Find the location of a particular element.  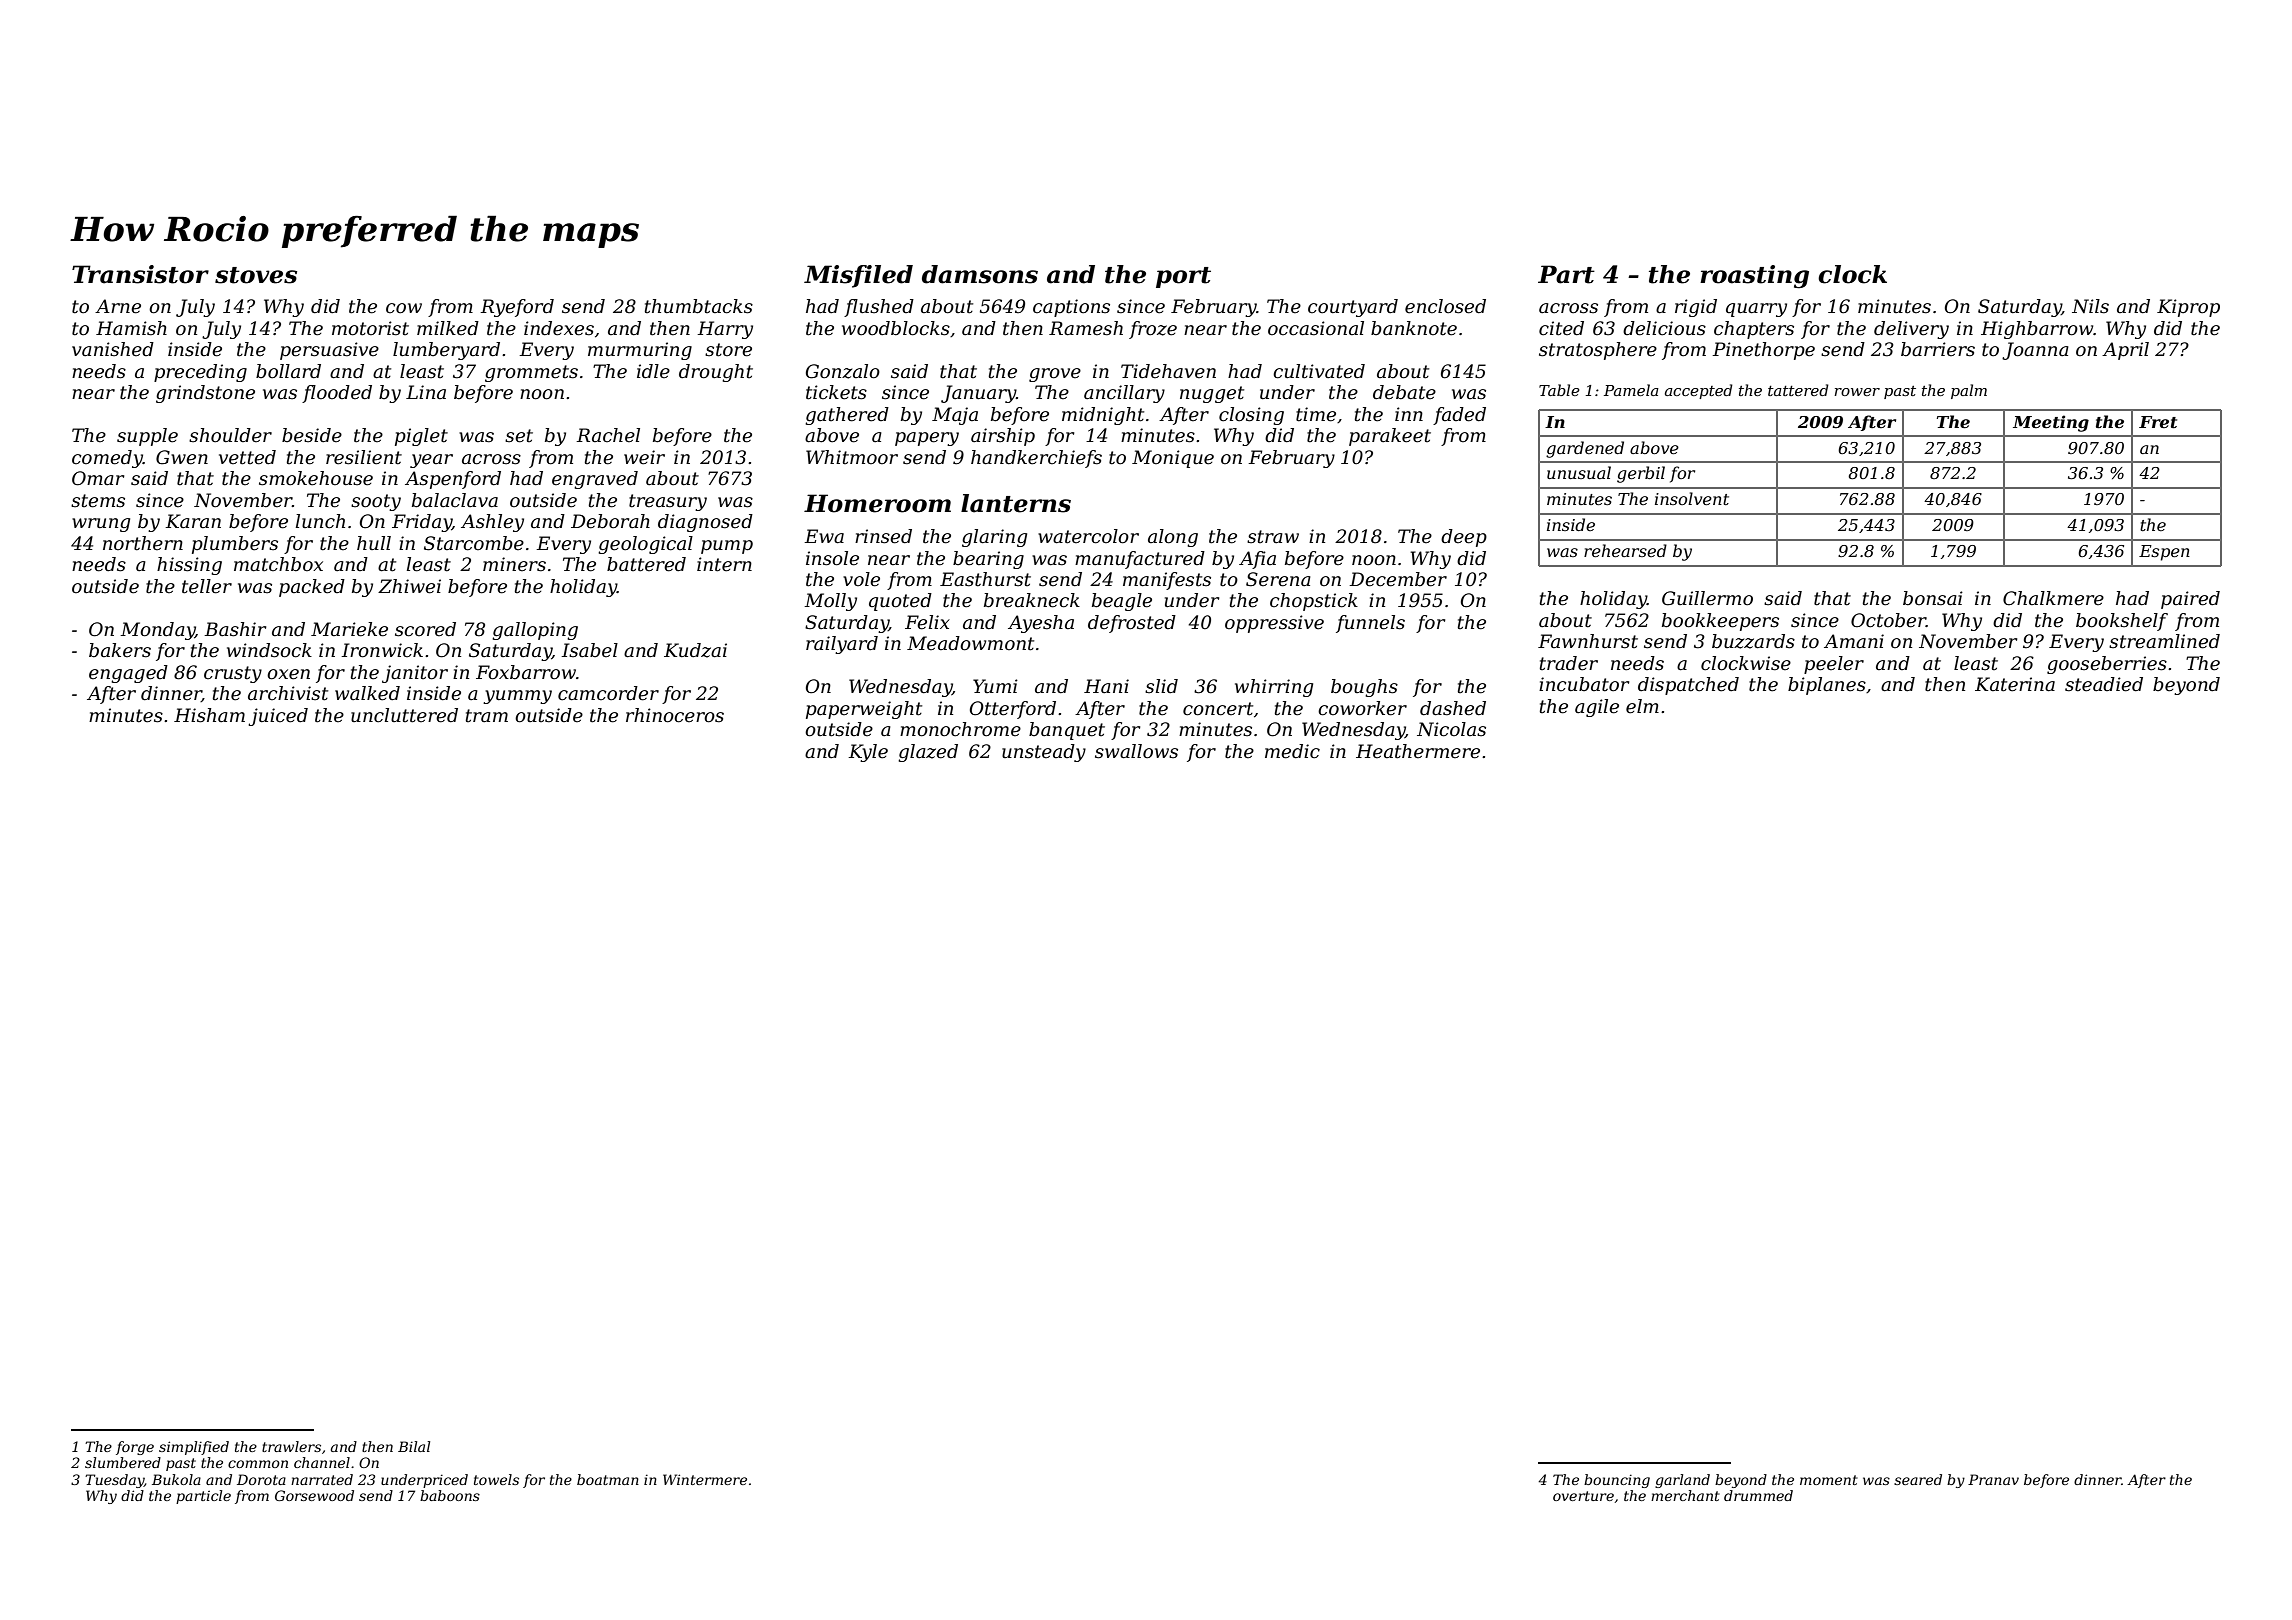

boatman is located at coordinates (608, 1479).
